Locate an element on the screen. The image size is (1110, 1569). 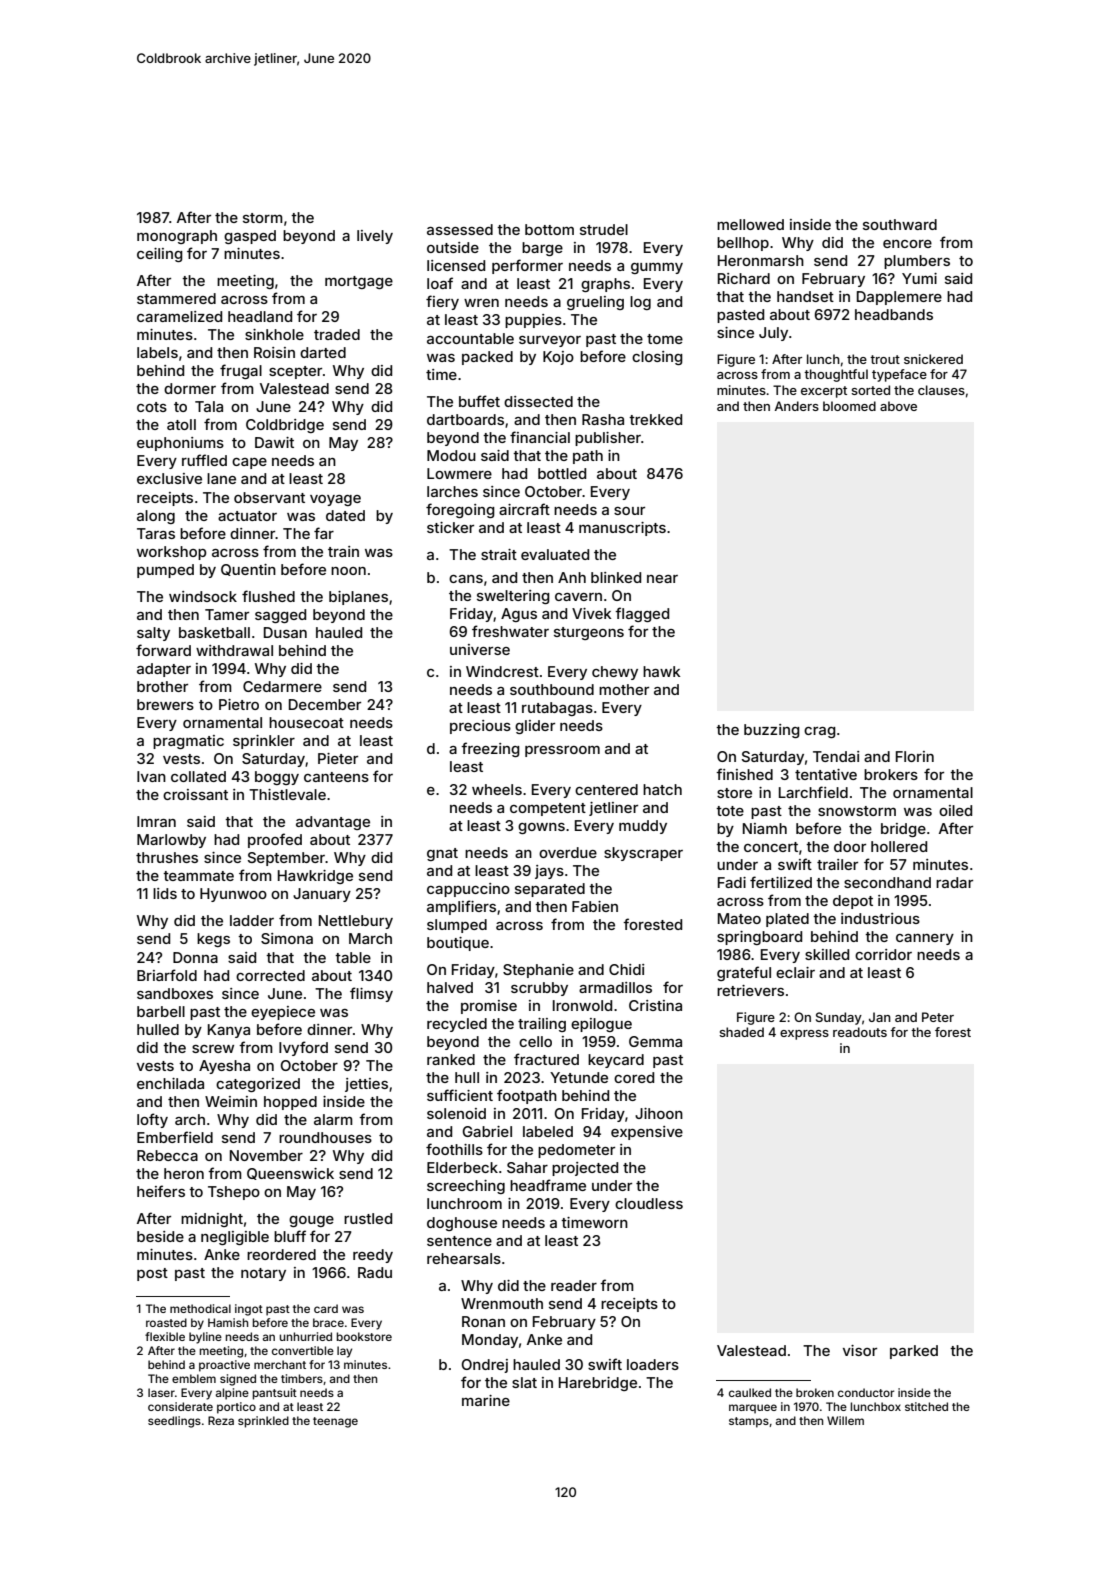
Peter is located at coordinates (938, 1017).
